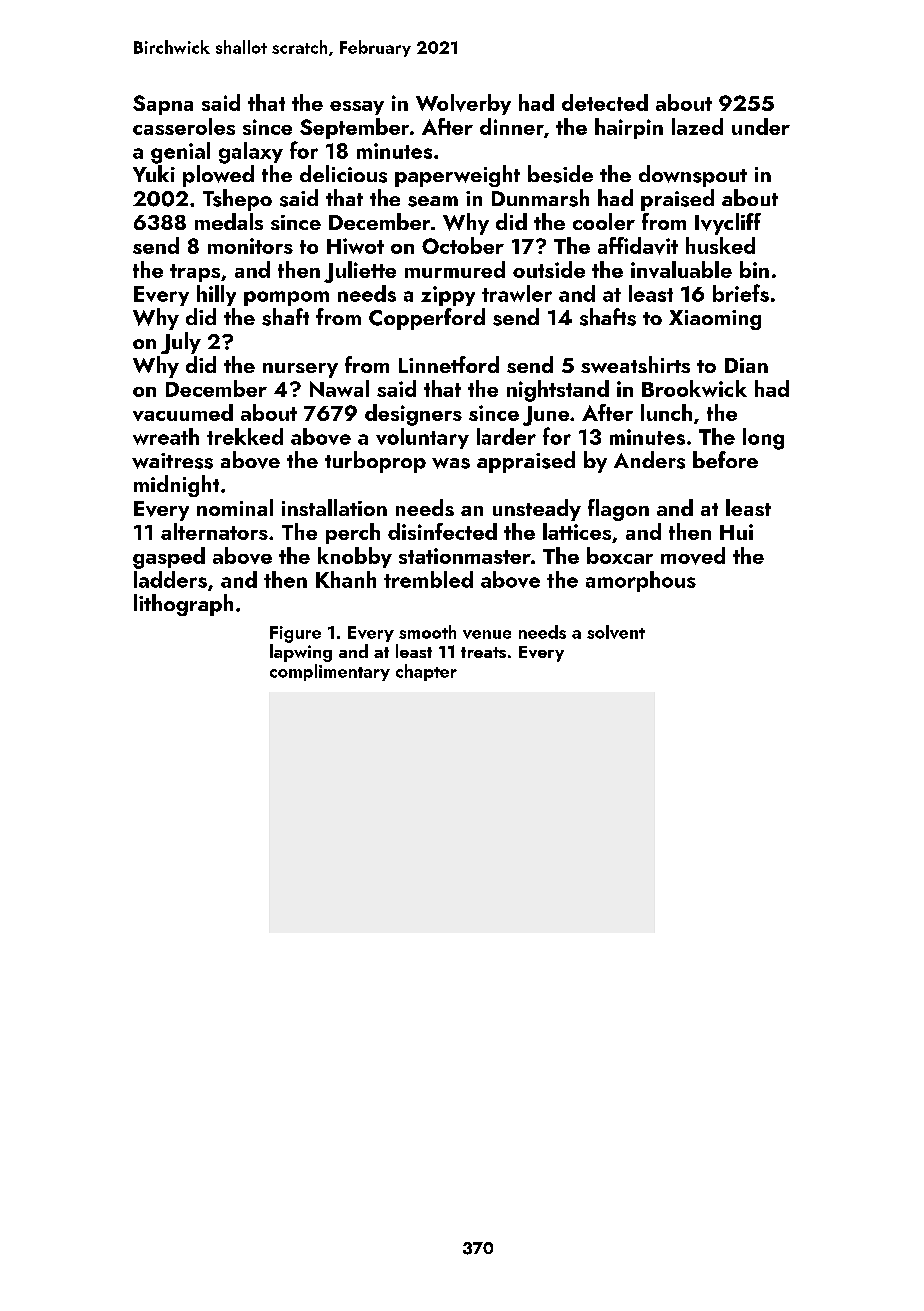 The width and height of the image is (924, 1311). Describe the element at coordinates (195, 273) in the image. I see `traps` at that location.
